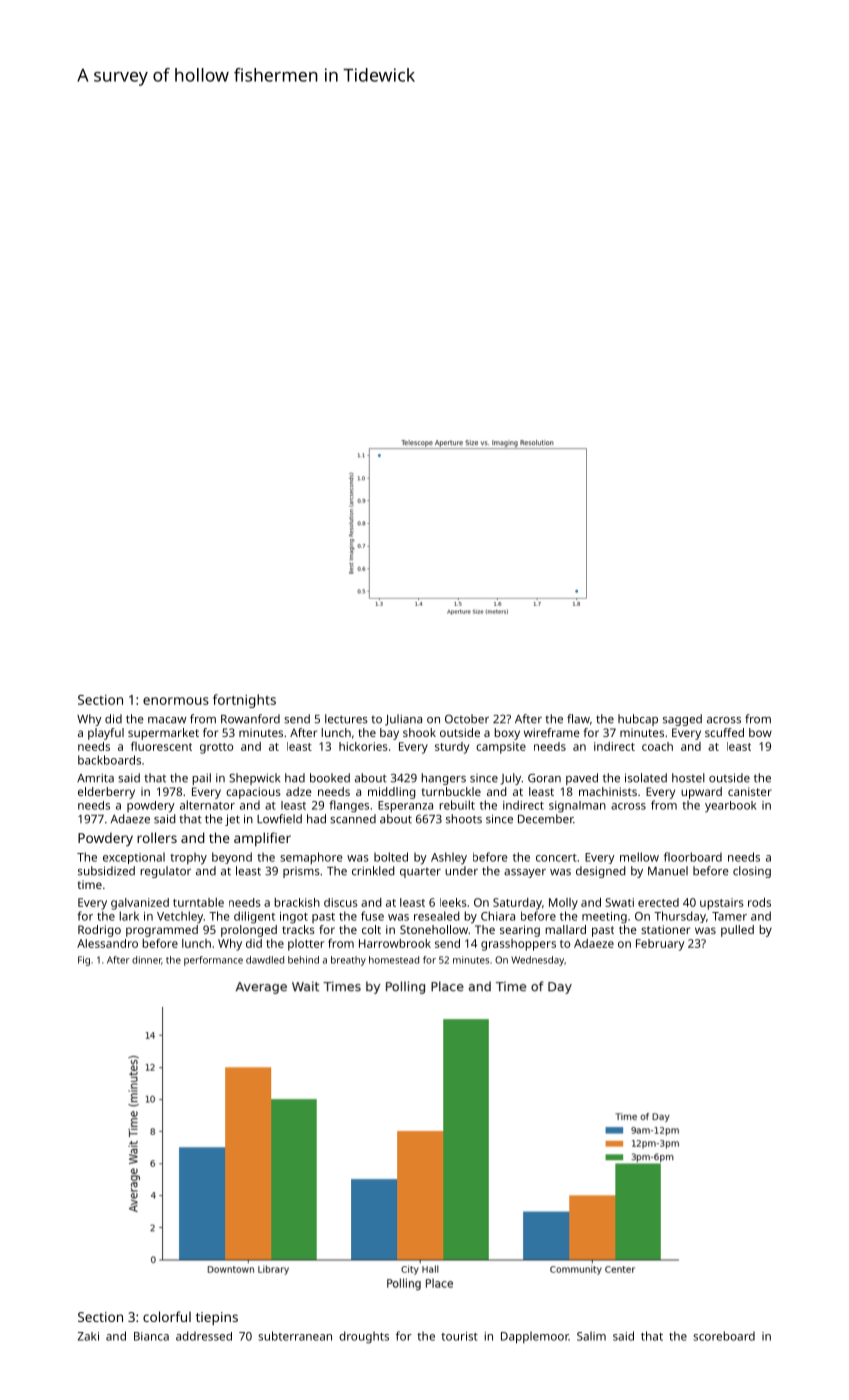 This screenshot has height=1400, width=849. Describe the element at coordinates (394, 960) in the screenshot. I see `homestead` at that location.
